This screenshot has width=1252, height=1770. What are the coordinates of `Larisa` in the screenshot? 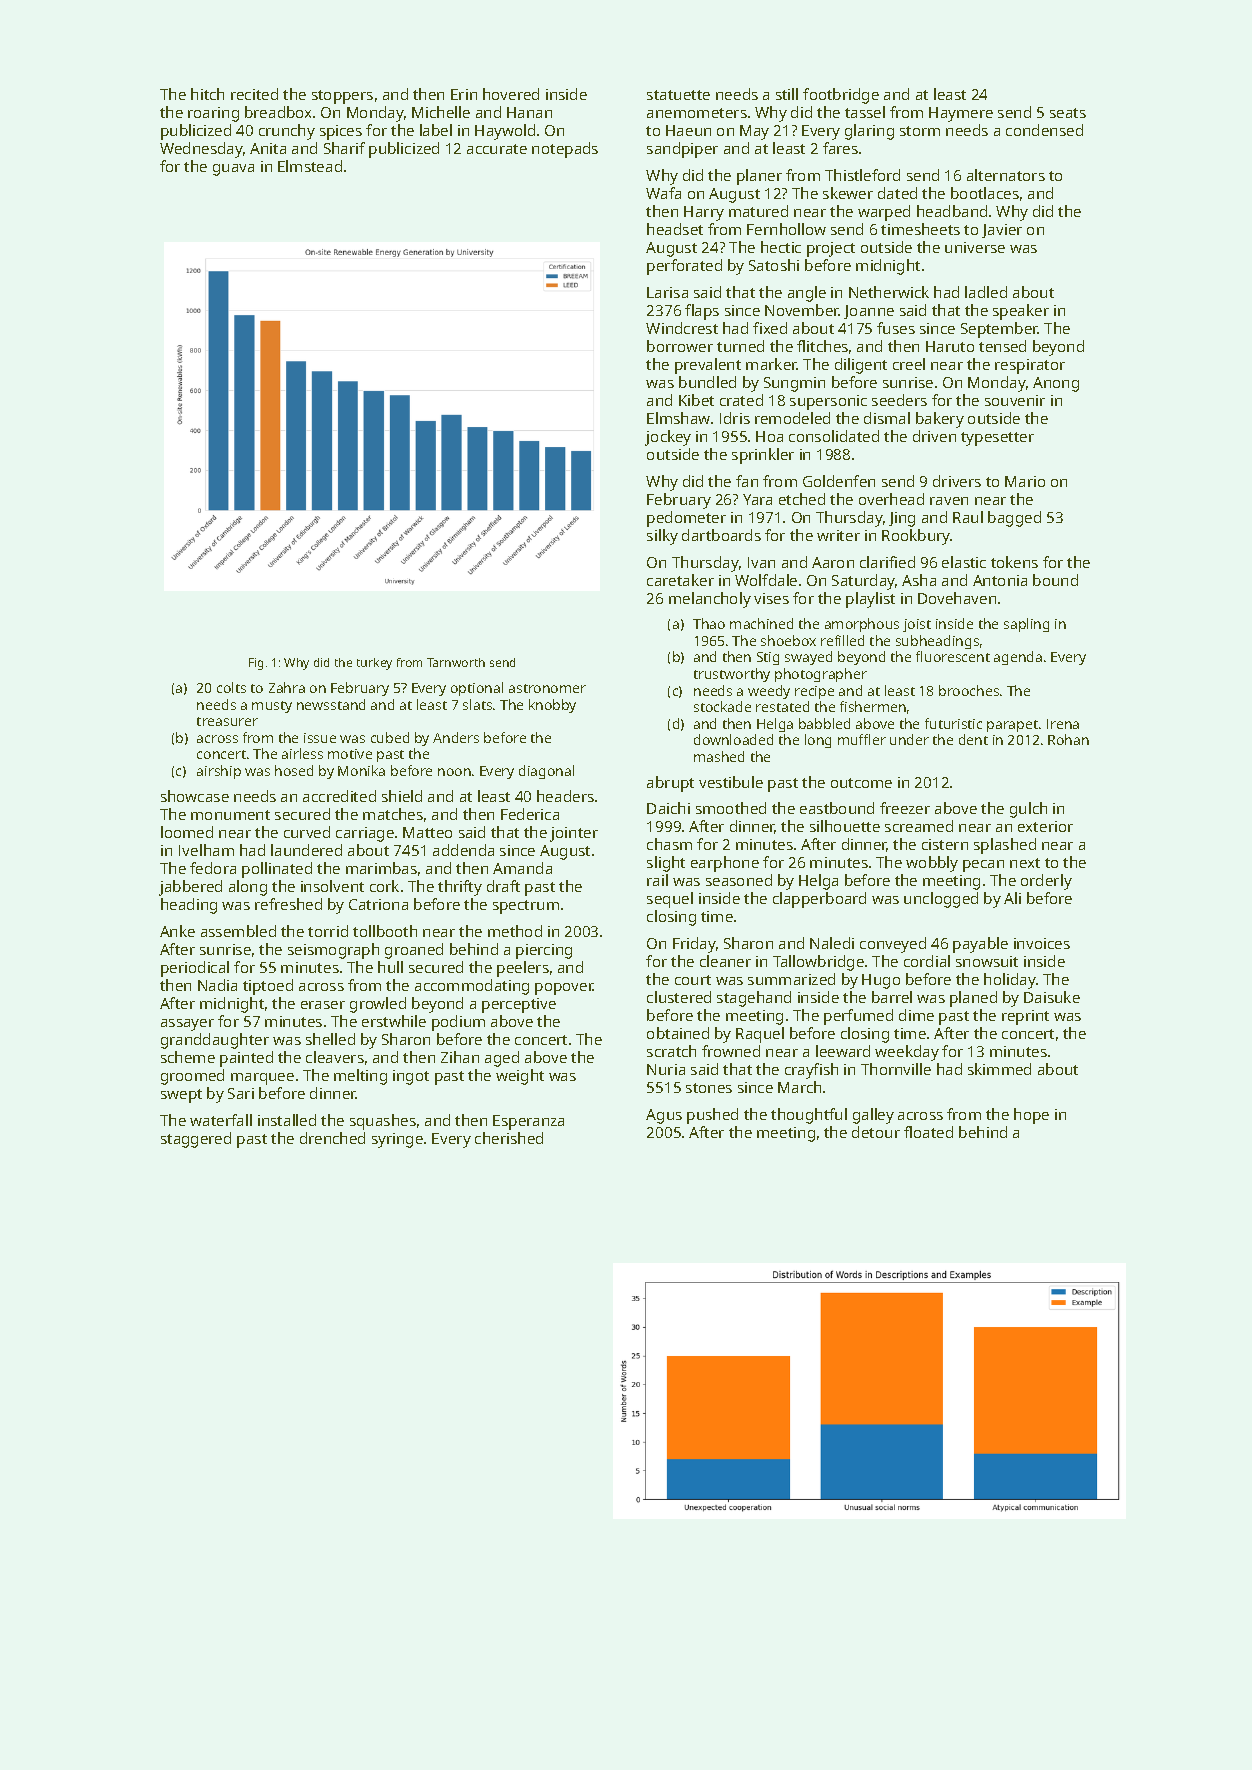 It's located at (667, 292).
